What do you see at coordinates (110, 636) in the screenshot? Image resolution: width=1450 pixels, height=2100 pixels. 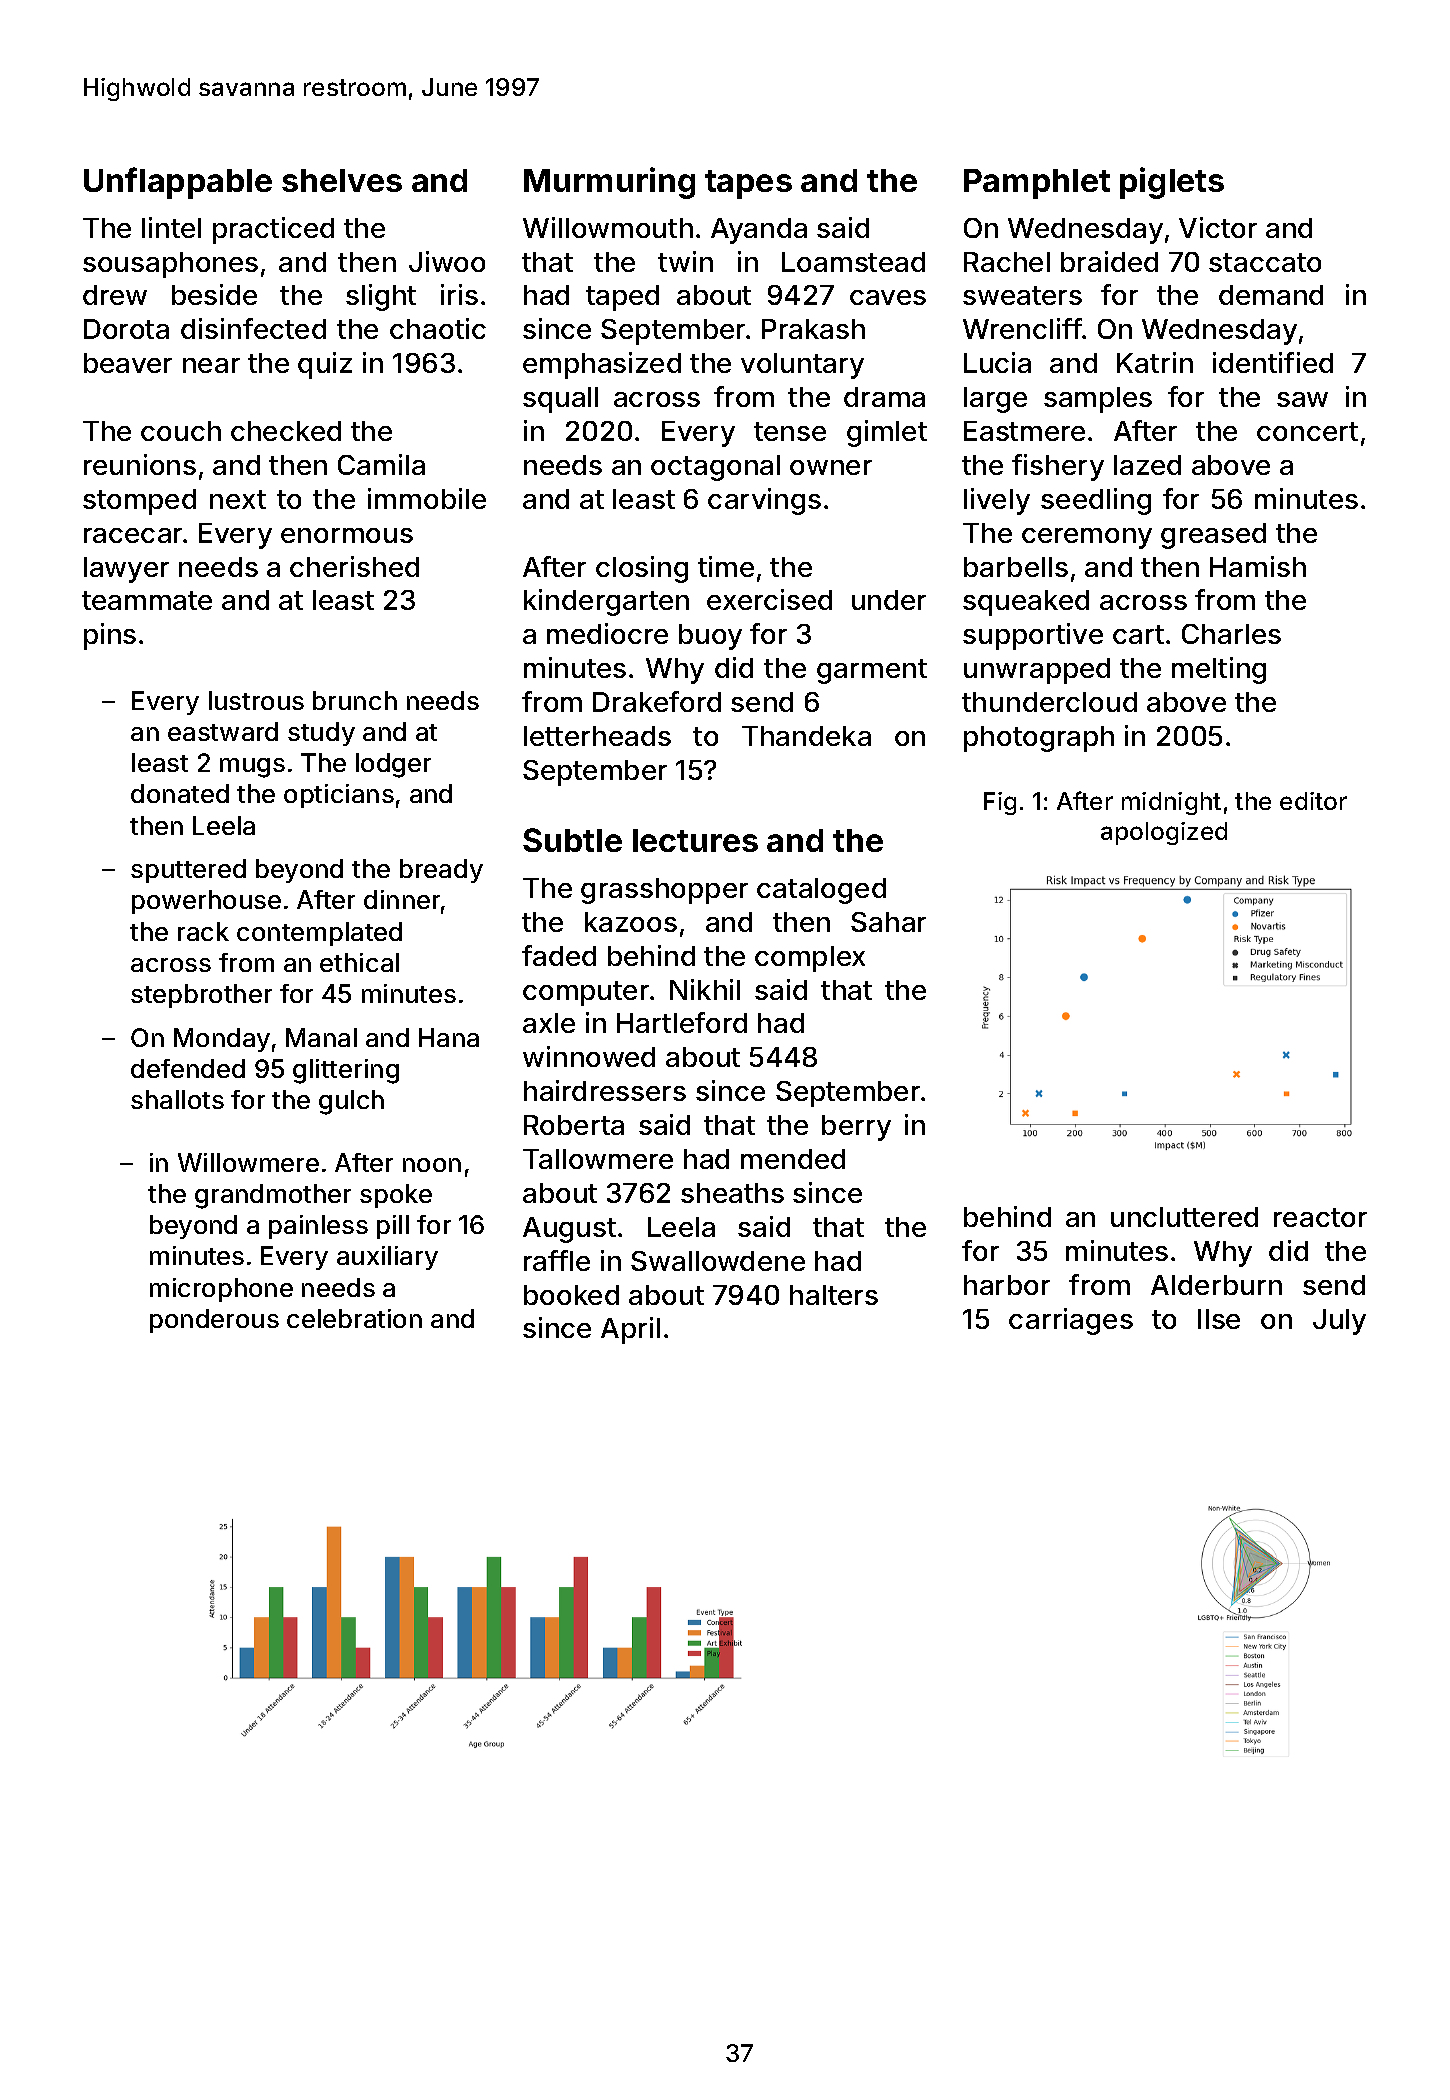 I see `pins` at bounding box center [110, 636].
